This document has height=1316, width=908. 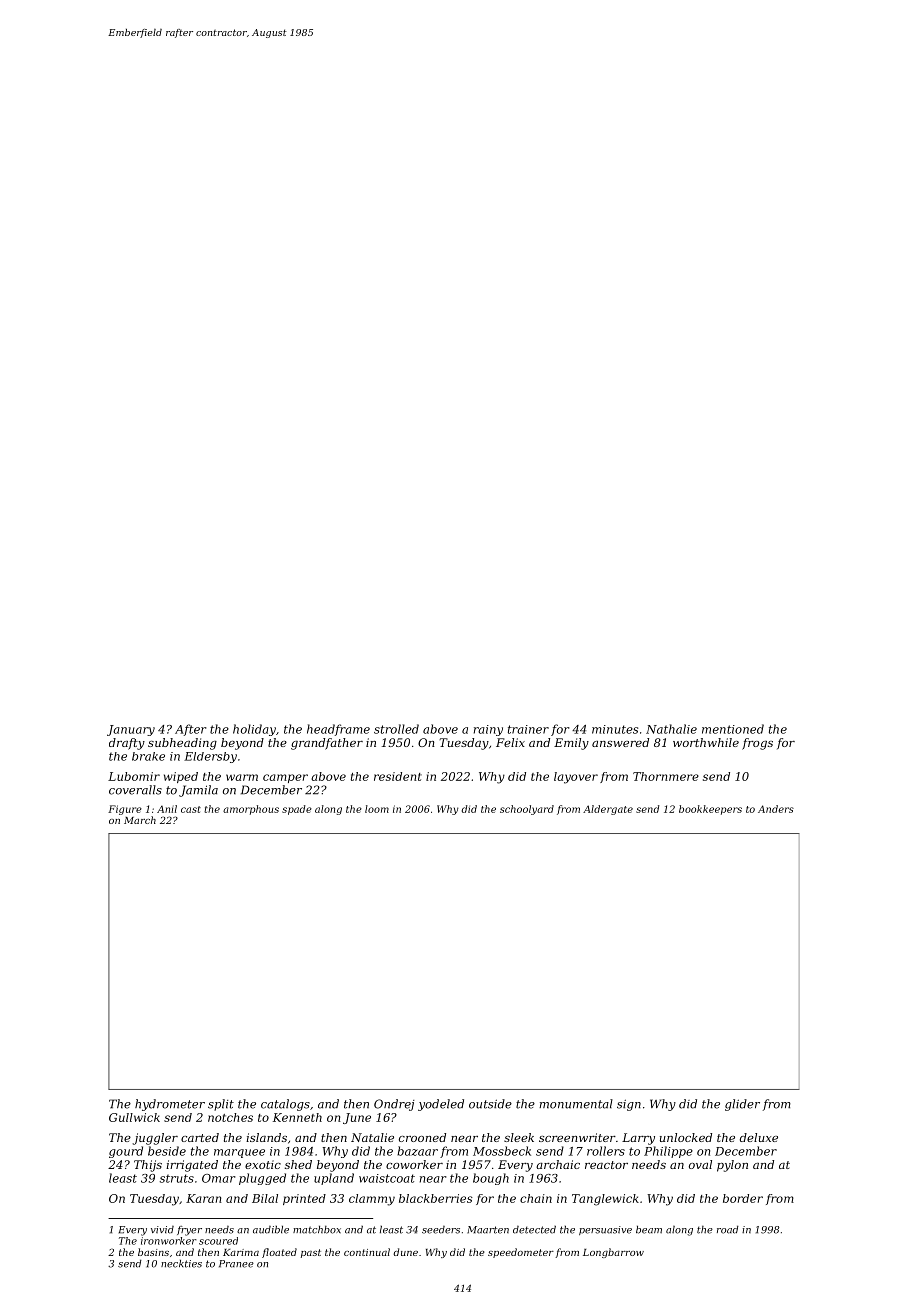 What do you see at coordinates (304, 1199) in the document?
I see `printed` at bounding box center [304, 1199].
